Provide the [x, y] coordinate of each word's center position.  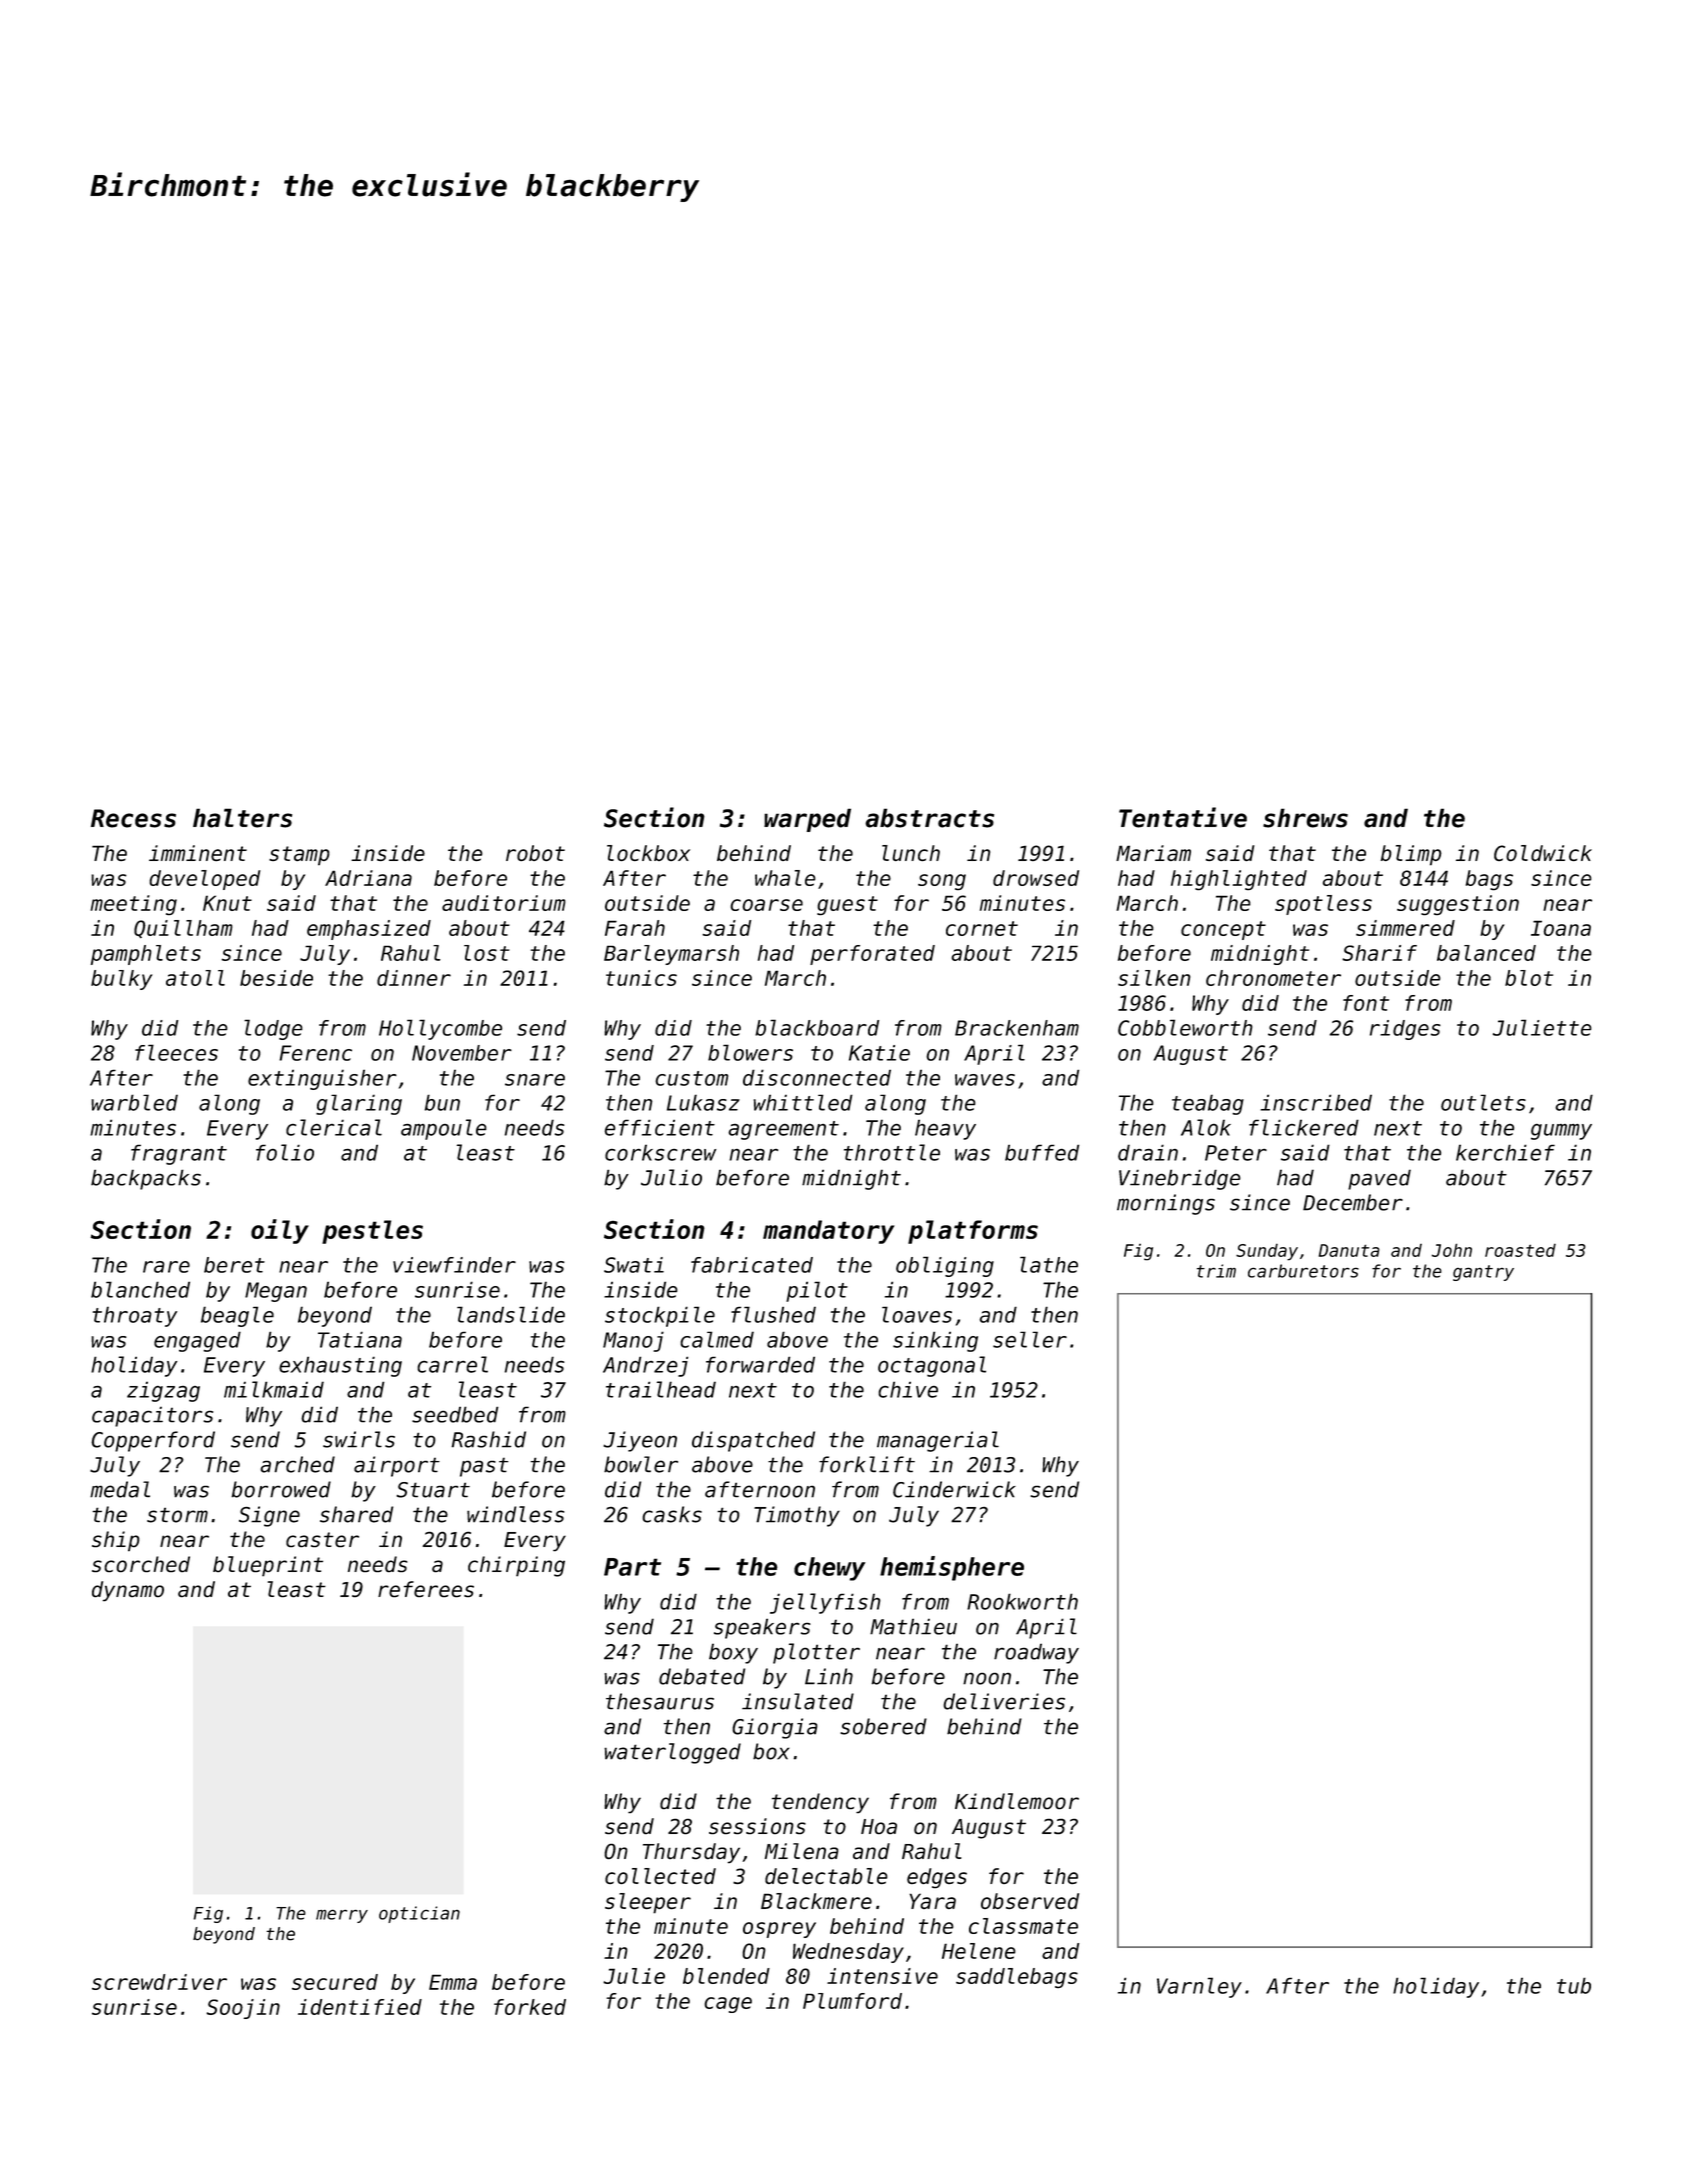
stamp [299, 856]
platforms [973, 1232]
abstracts [929, 818]
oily [280, 1231]
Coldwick [1543, 853]
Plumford [852, 2001]
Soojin [243, 2009]
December [1353, 1202]
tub [1574, 1985]
